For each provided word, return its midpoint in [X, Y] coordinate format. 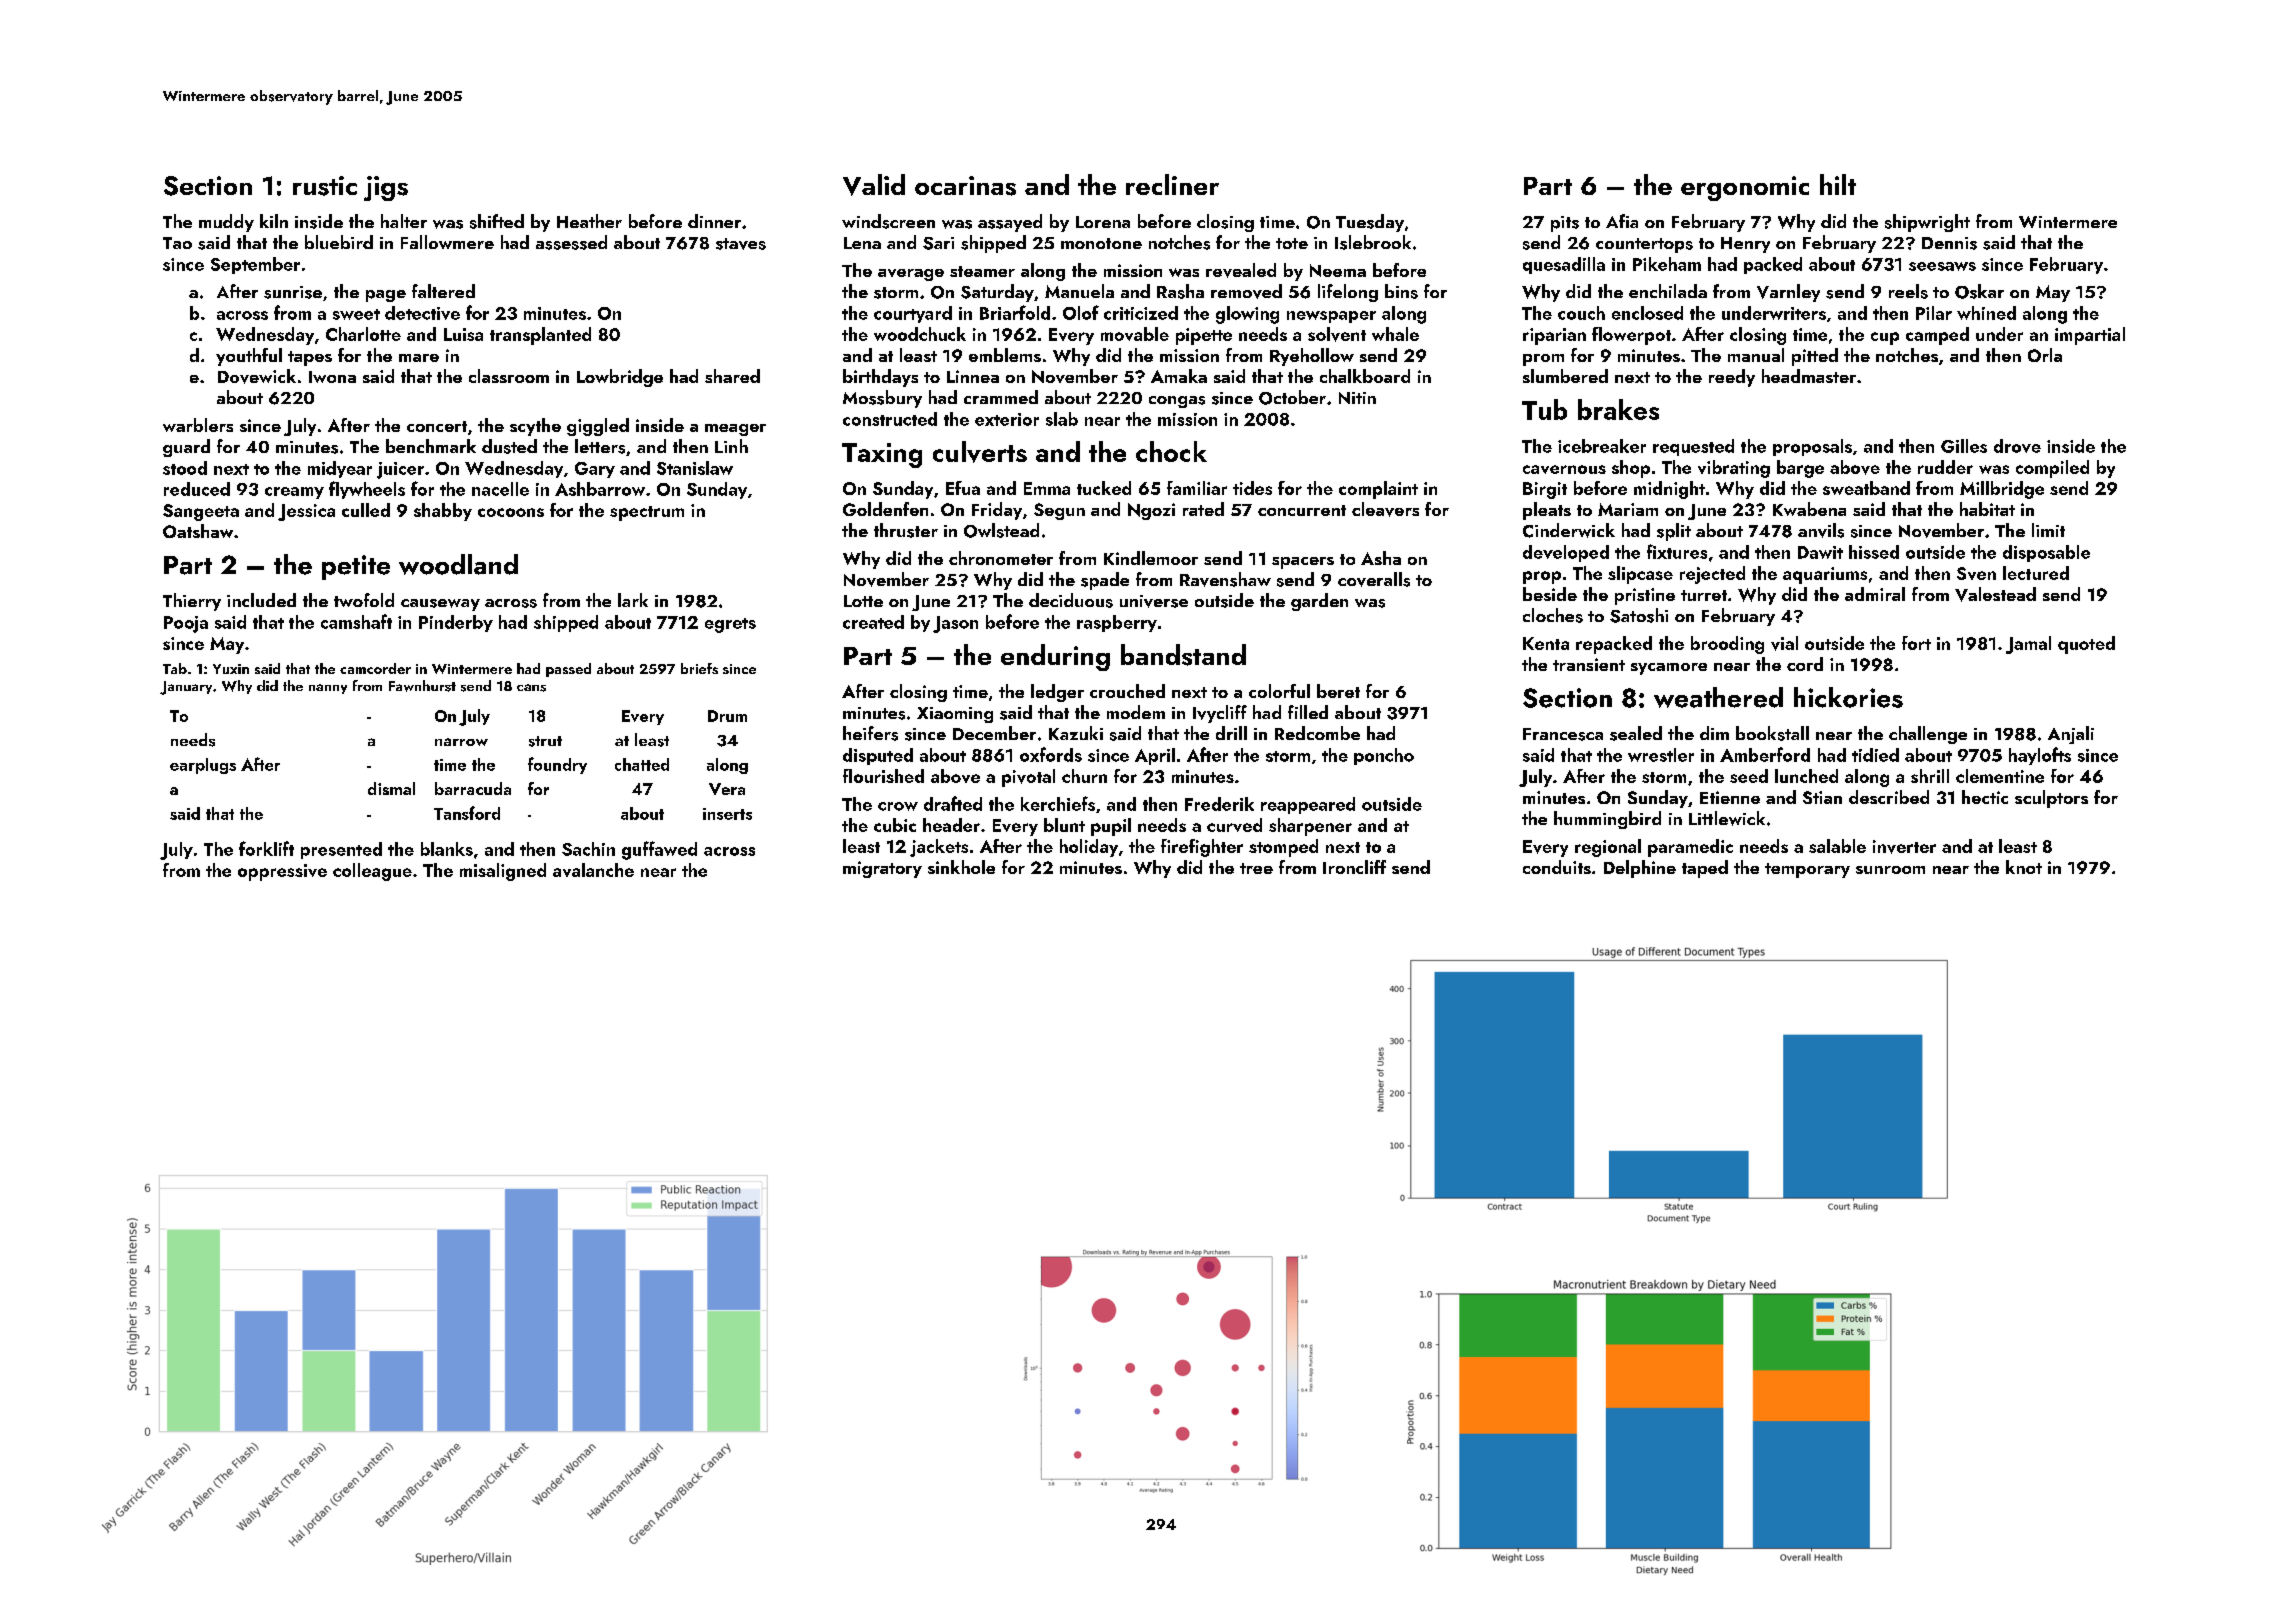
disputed [878, 756]
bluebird [339, 242]
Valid [874, 185]
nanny [328, 689]
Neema [1338, 270]
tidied [1875, 755]
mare [419, 358]
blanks [447, 849]
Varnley [1788, 293]
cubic [895, 825]
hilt [1838, 184]
